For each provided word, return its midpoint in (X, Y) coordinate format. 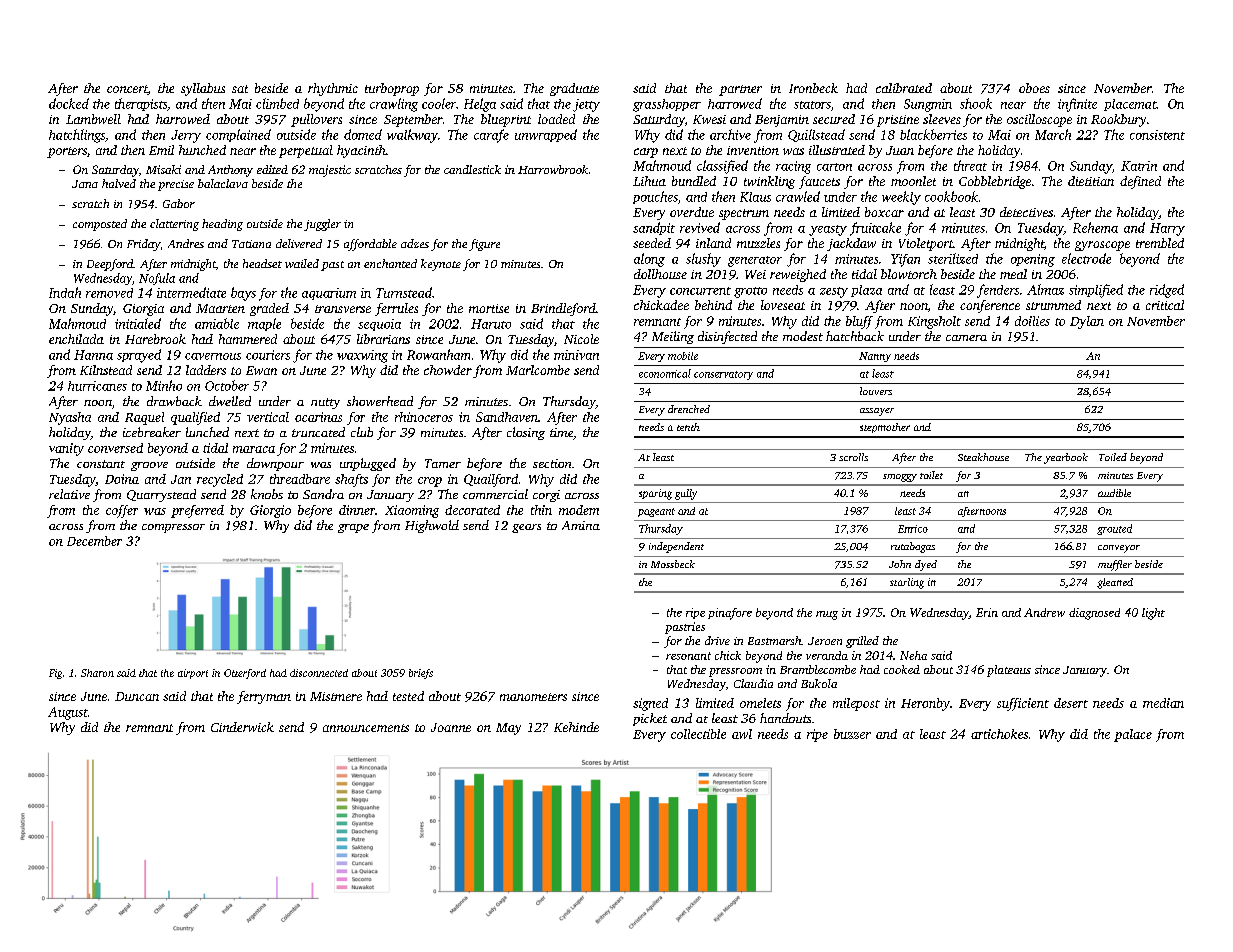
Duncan (137, 696)
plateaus (1009, 671)
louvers (876, 391)
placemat (1130, 105)
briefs (421, 674)
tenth (688, 427)
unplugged (368, 464)
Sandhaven (507, 417)
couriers (268, 355)
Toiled (1113, 457)
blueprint (506, 120)
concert (127, 90)
